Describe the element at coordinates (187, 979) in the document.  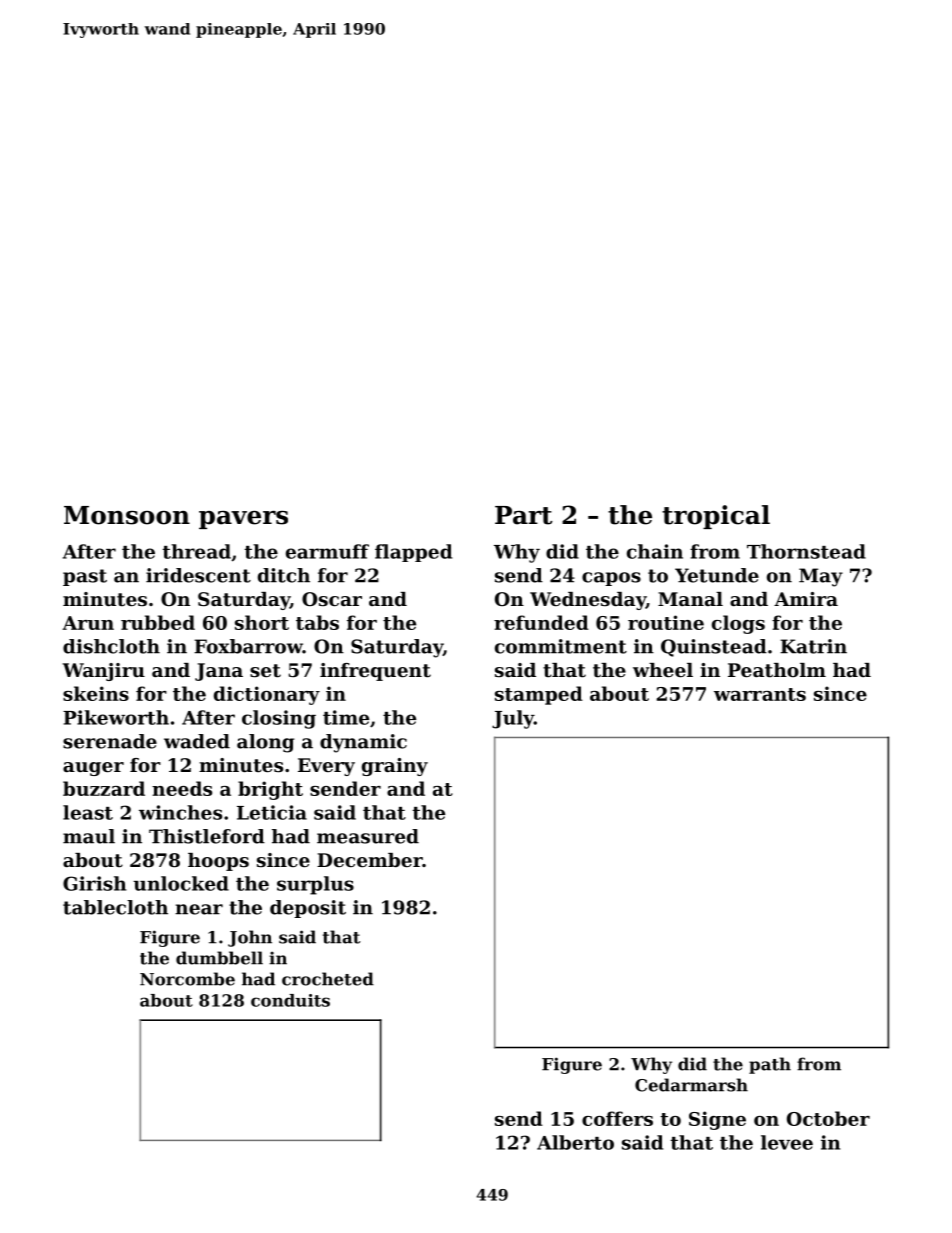
I see `Norcombe` at that location.
